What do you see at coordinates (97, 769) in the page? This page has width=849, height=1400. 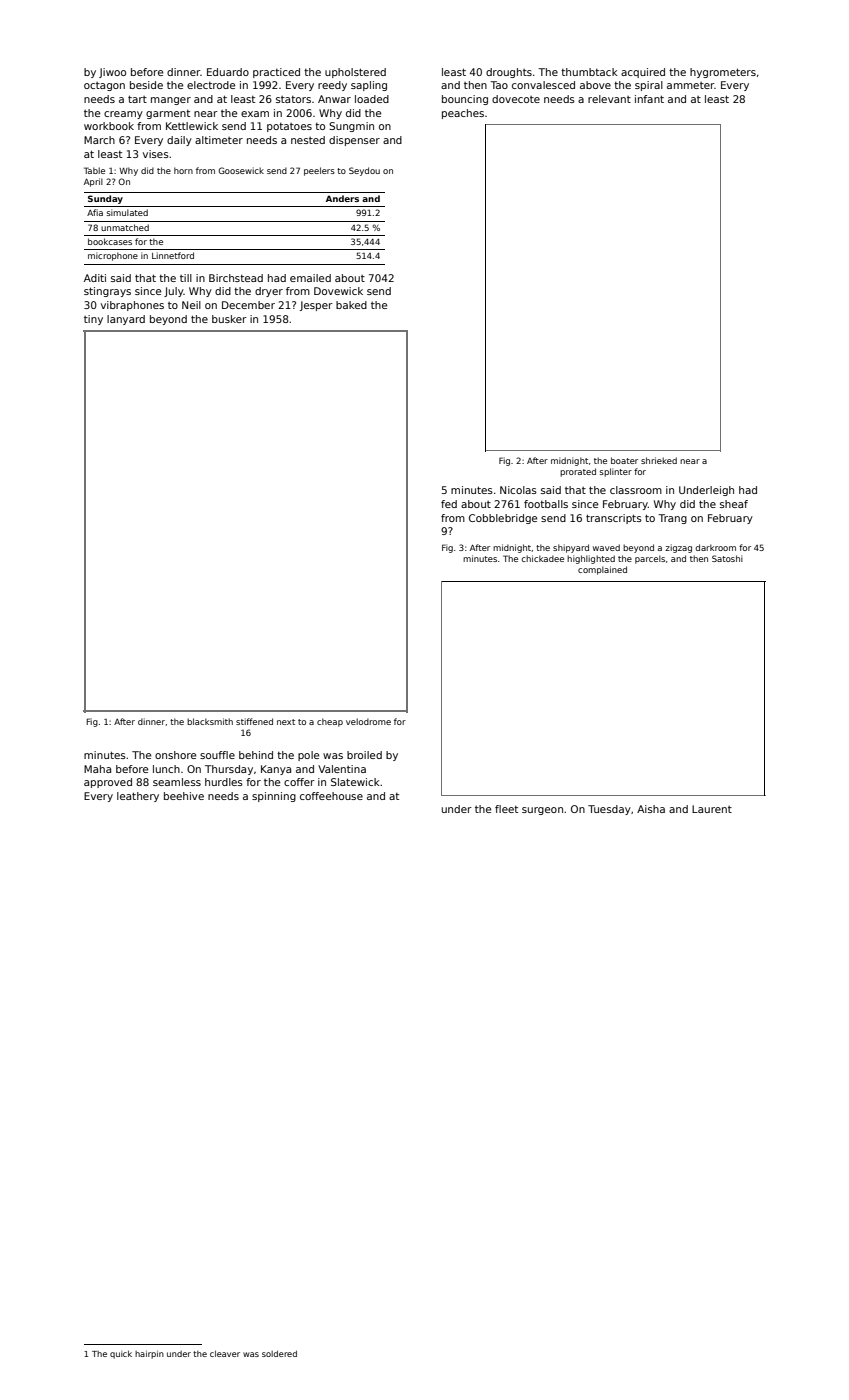 I see `Maha` at bounding box center [97, 769].
